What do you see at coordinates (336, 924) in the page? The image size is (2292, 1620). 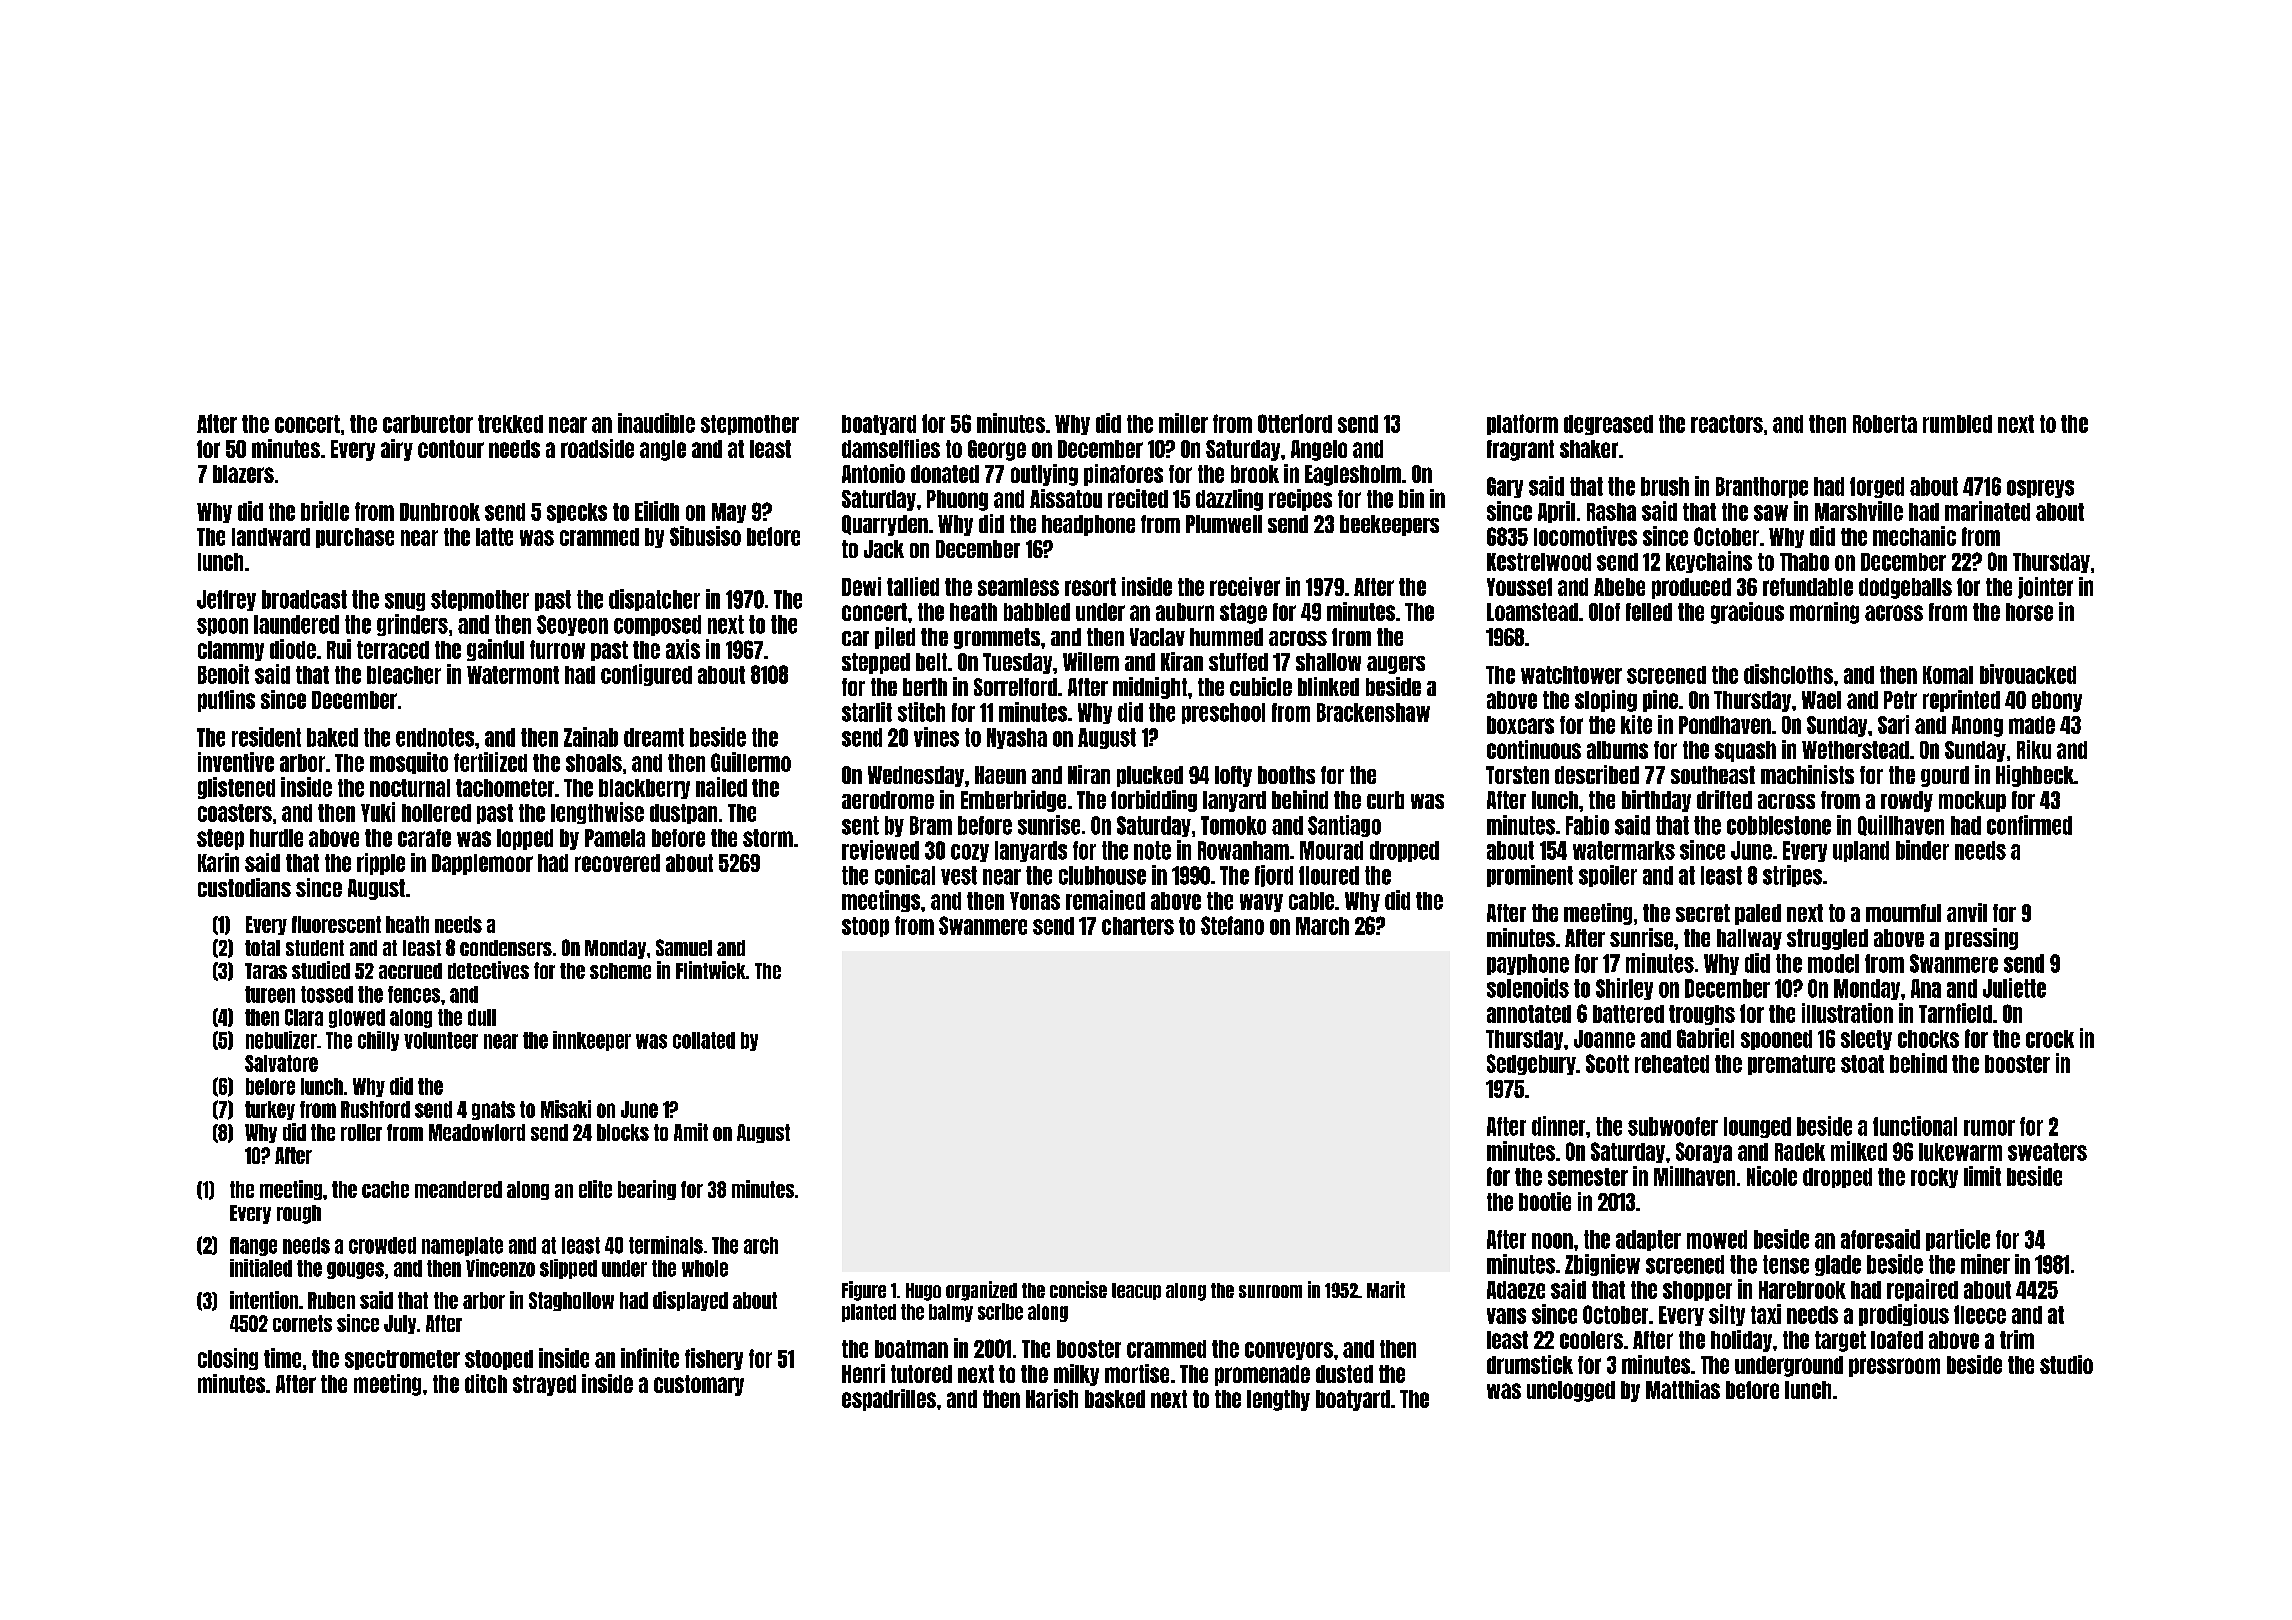 I see `fluorescent` at bounding box center [336, 924].
